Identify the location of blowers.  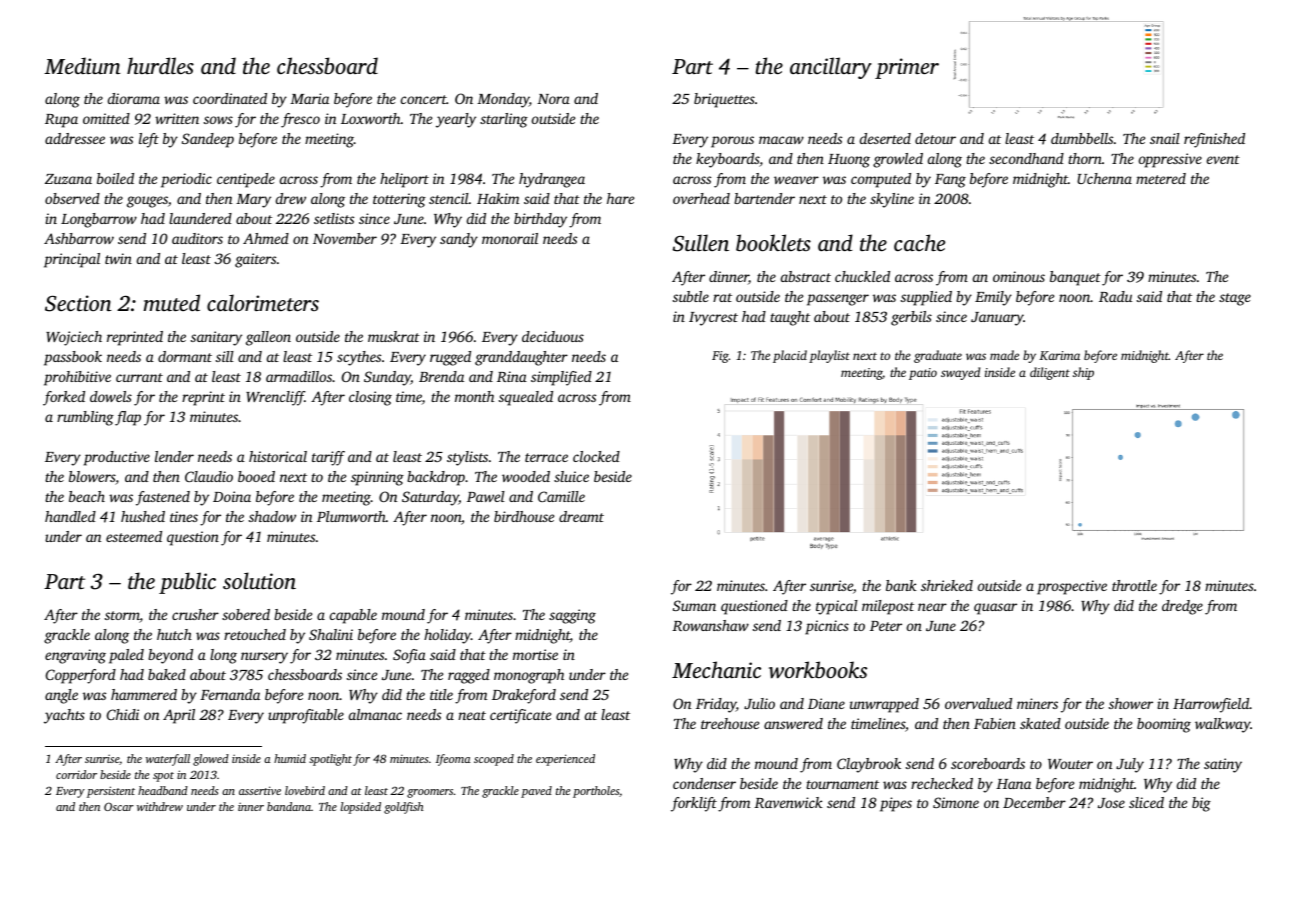
(92, 476).
